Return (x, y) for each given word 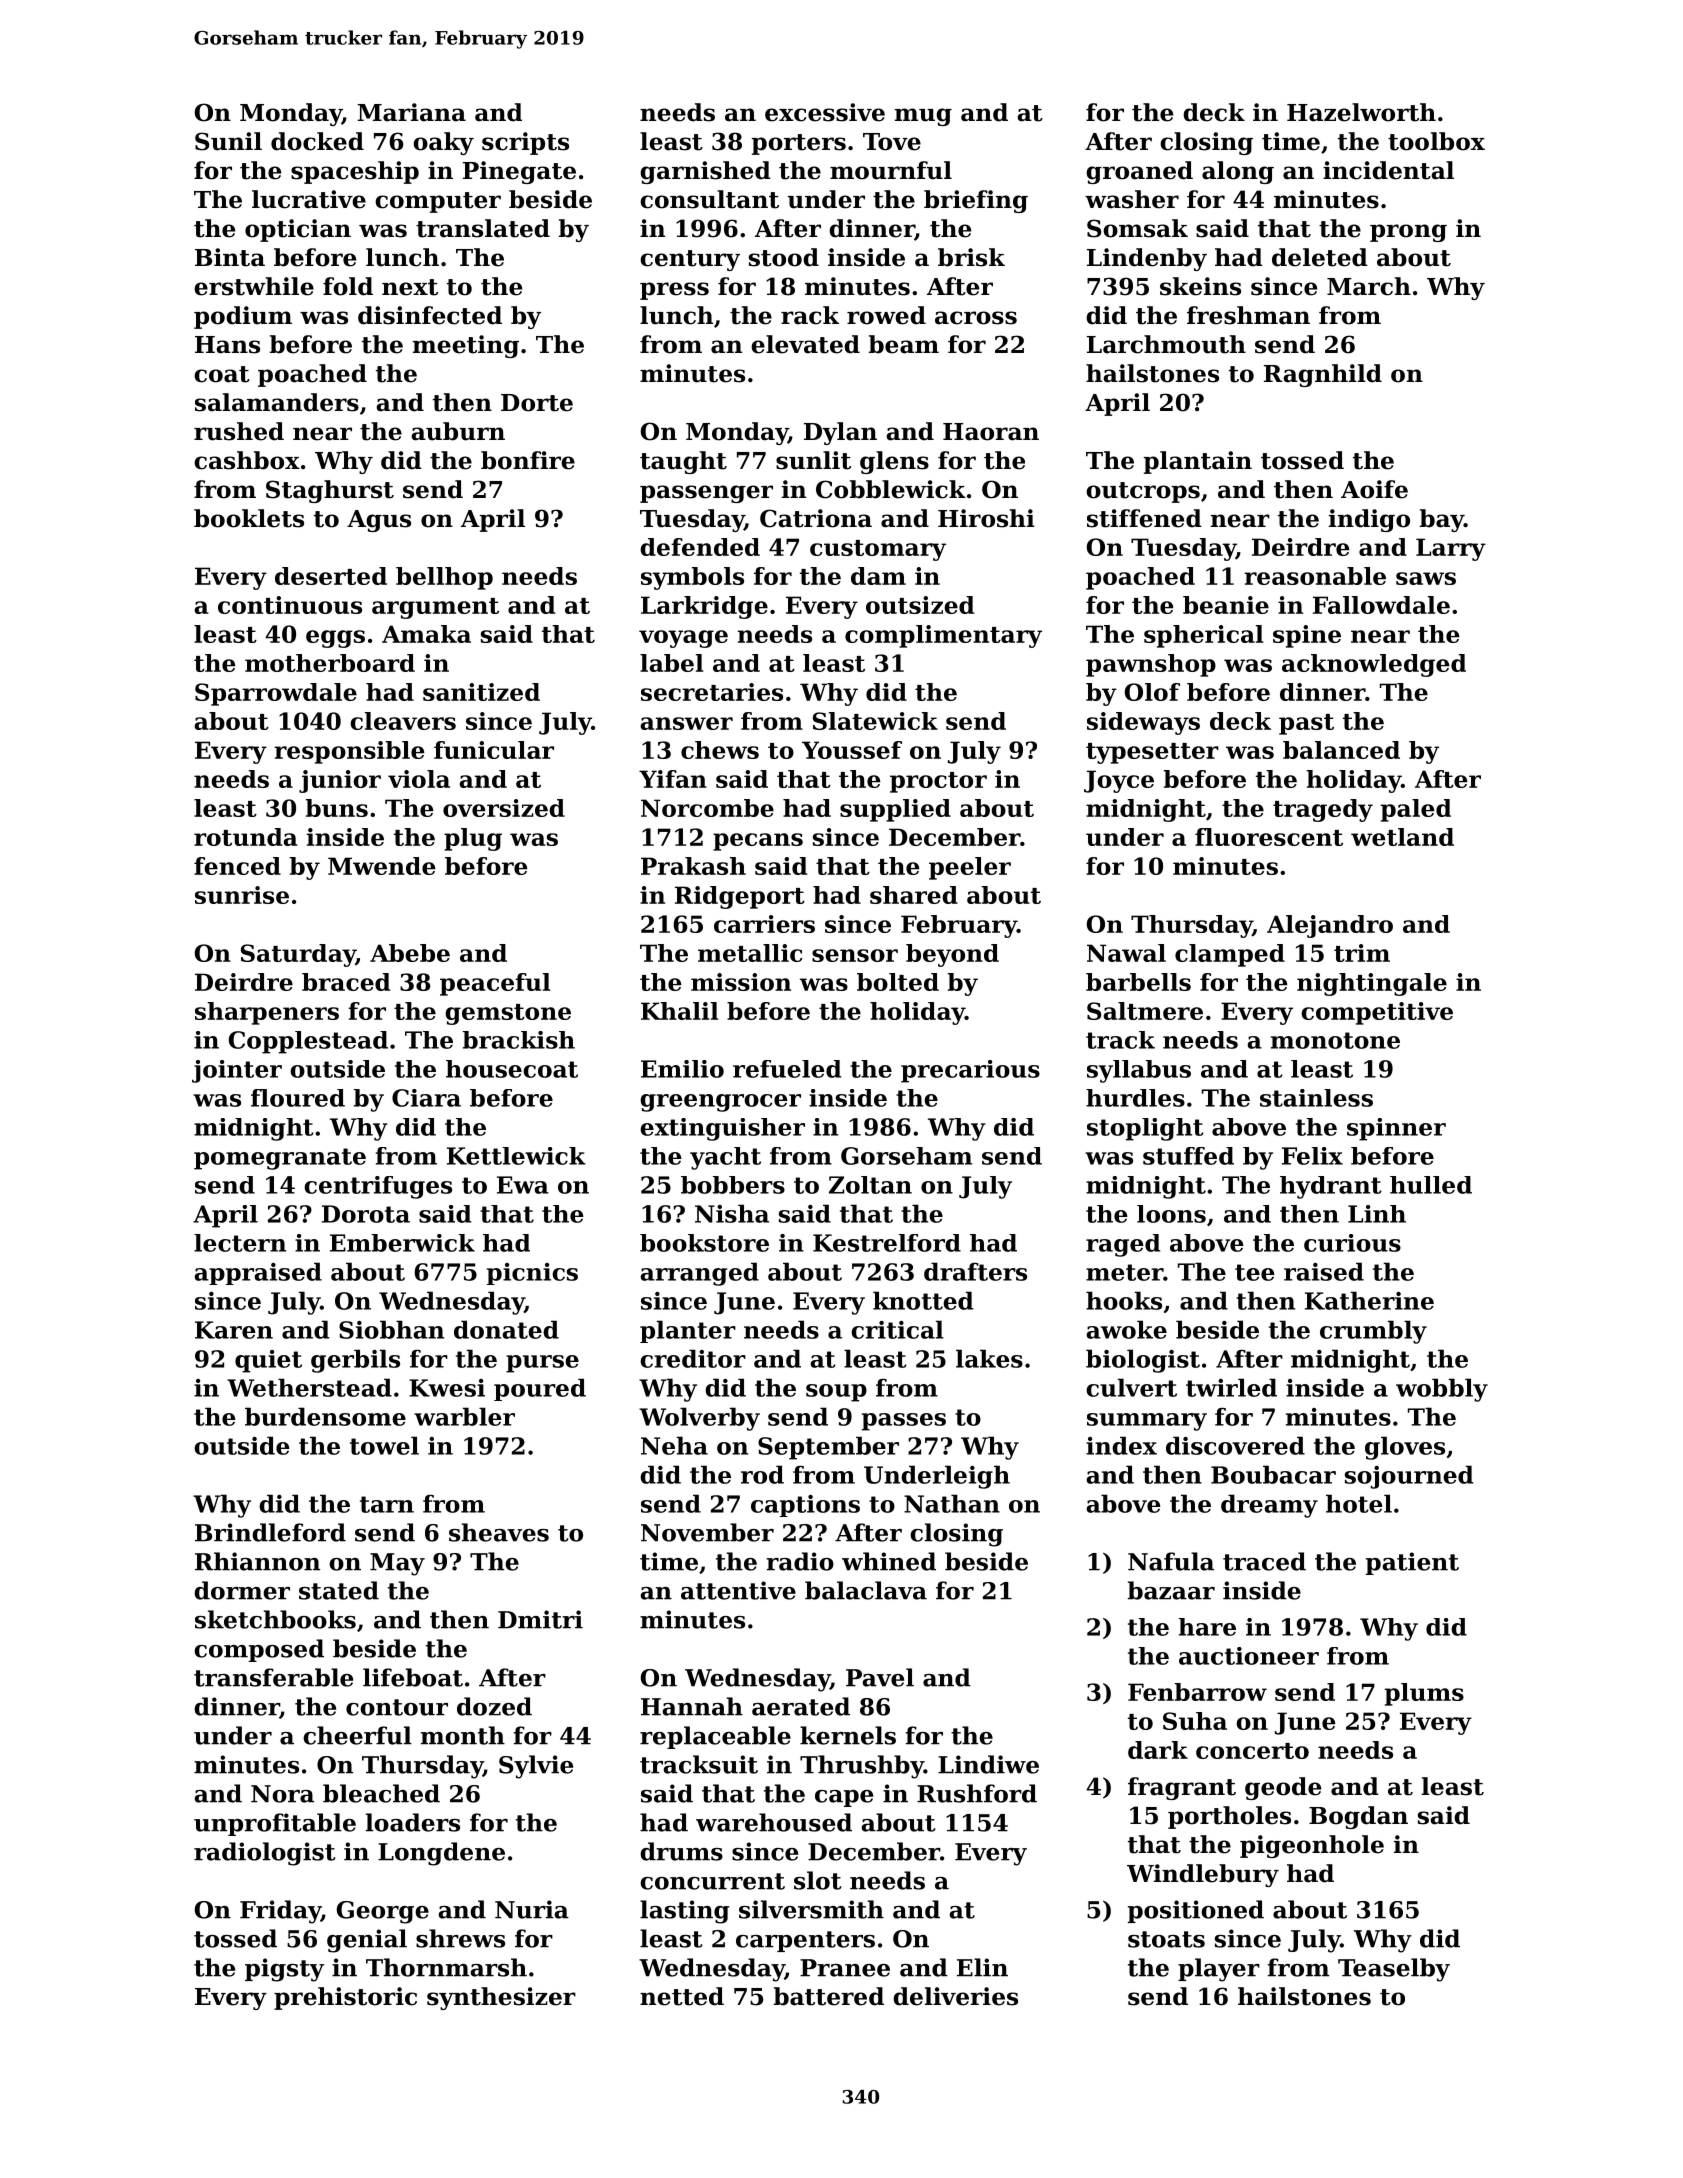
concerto (1252, 1751)
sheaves (499, 1532)
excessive (825, 112)
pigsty (284, 1970)
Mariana (411, 112)
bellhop (444, 578)
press (674, 291)
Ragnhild (1323, 375)
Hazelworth (1361, 112)
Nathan (952, 1503)
